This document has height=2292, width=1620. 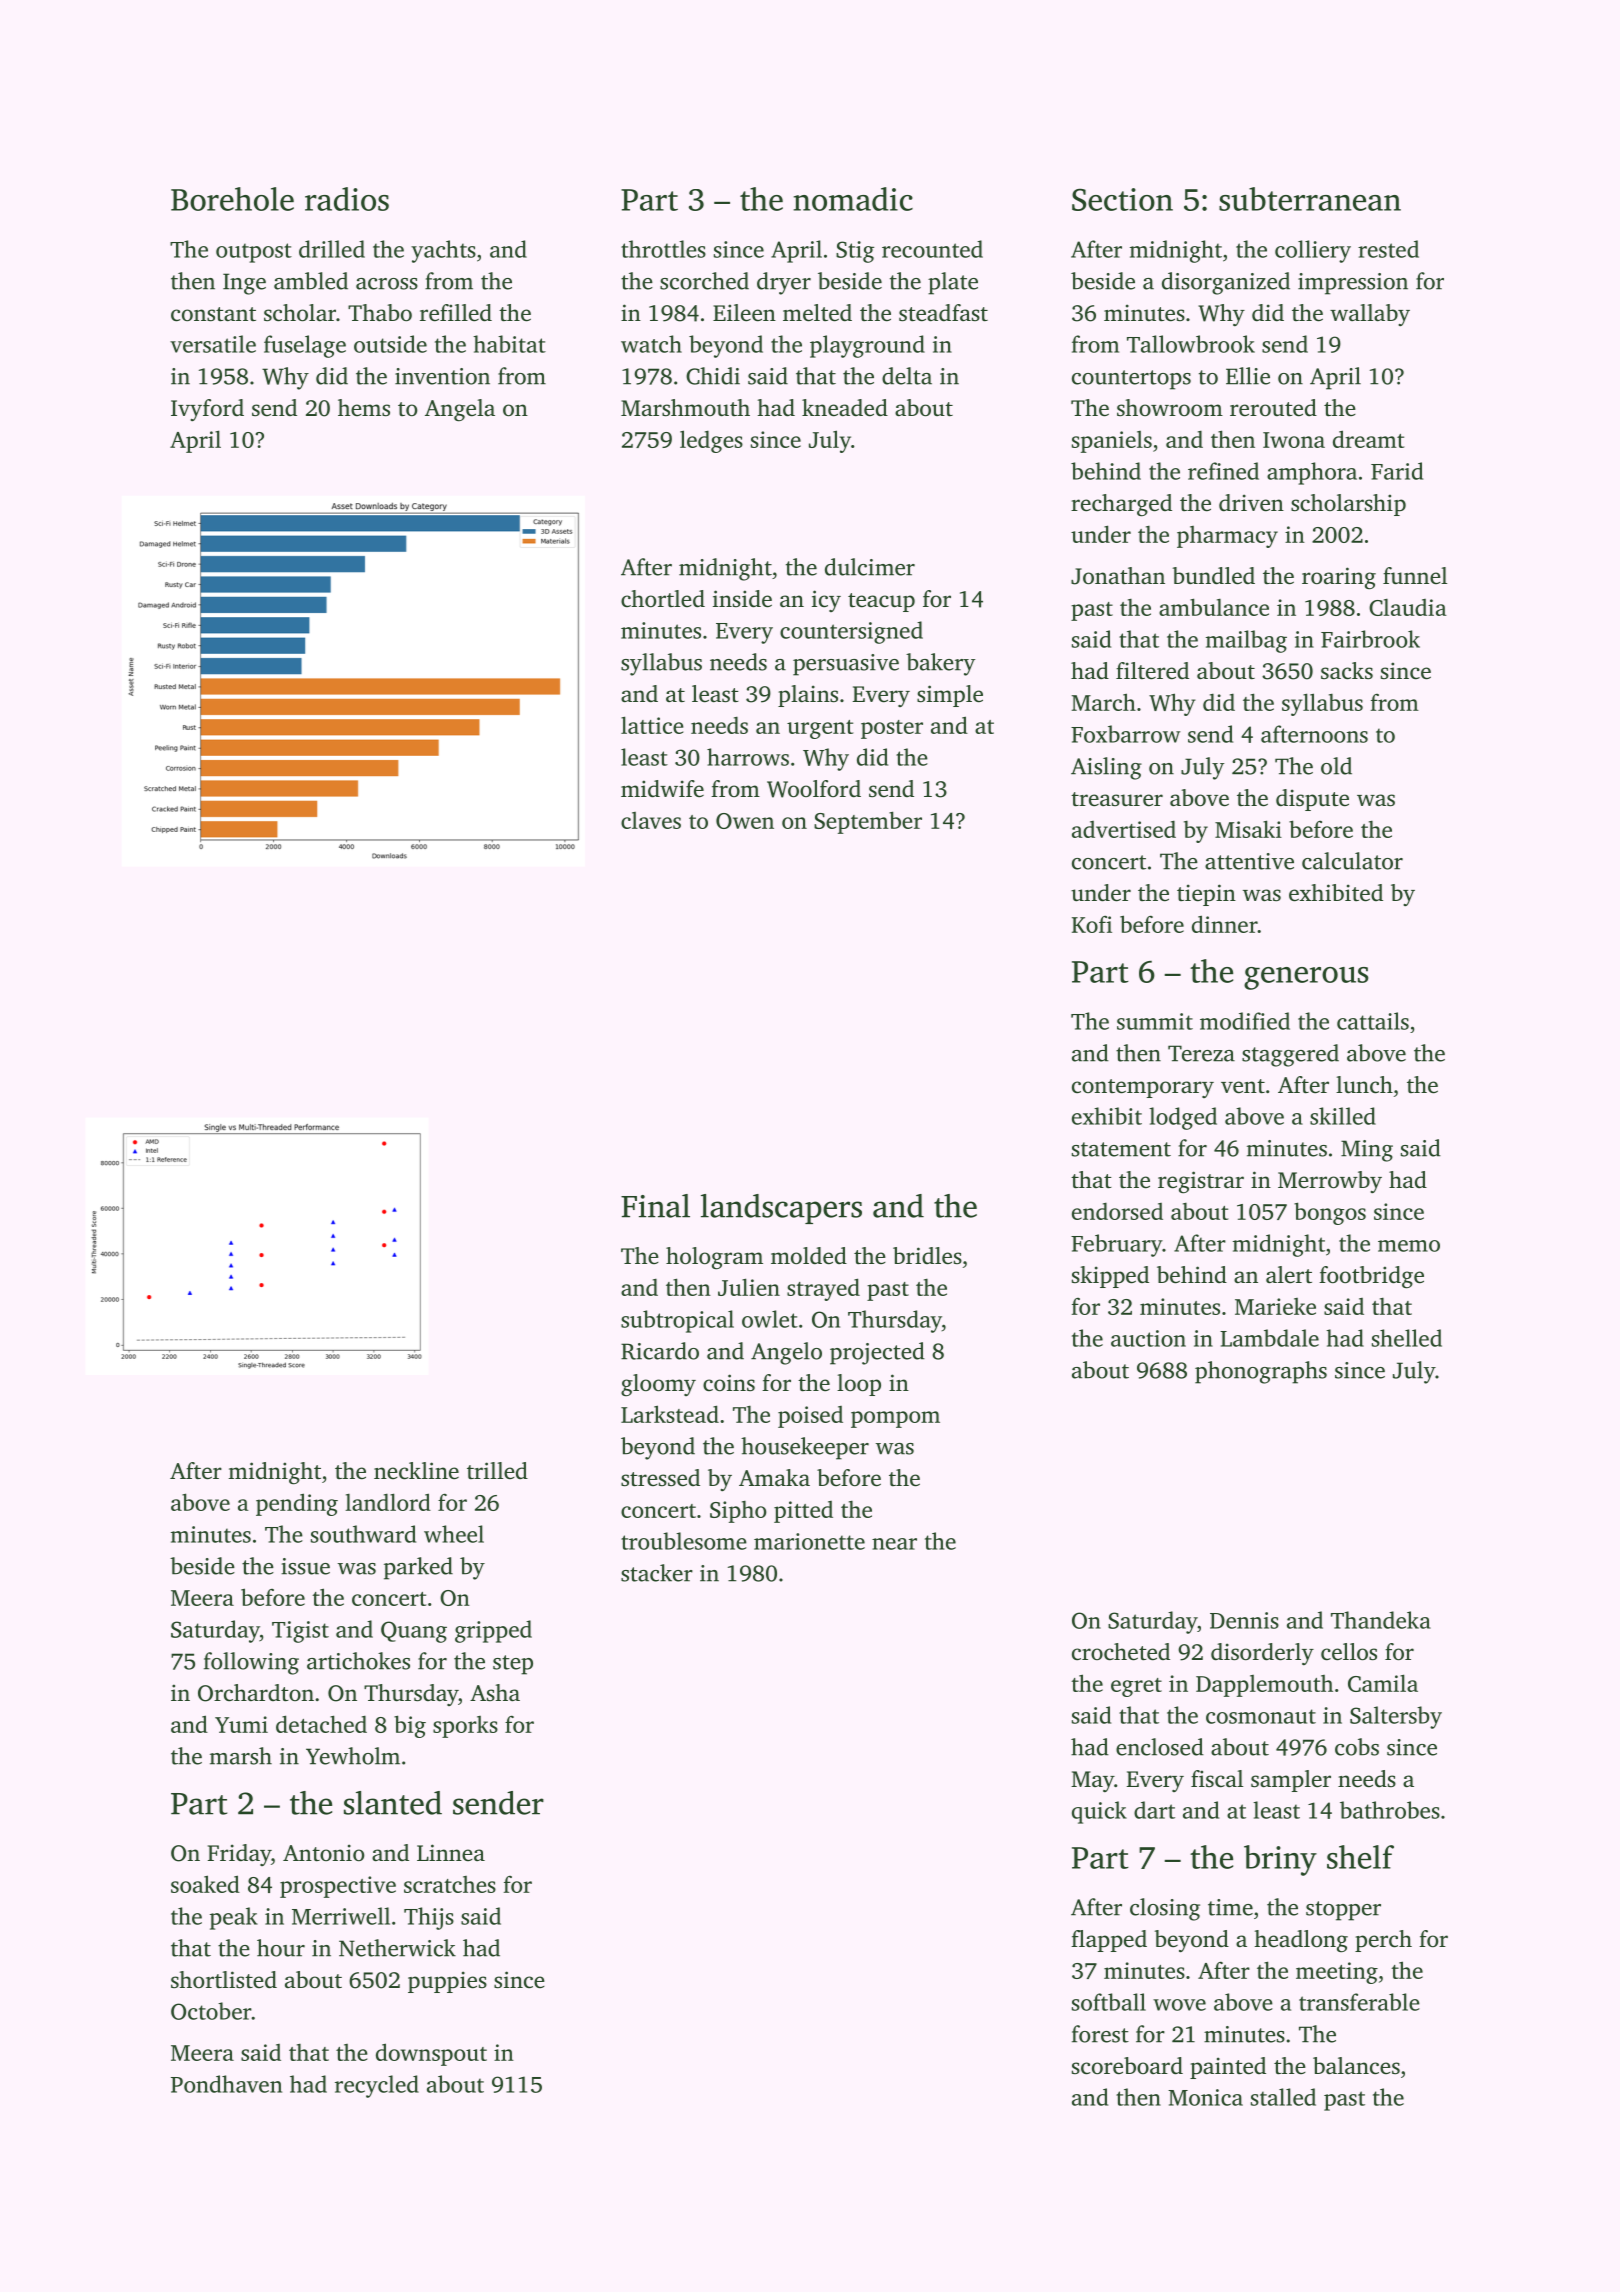 I want to click on marionette, so click(x=809, y=1541).
